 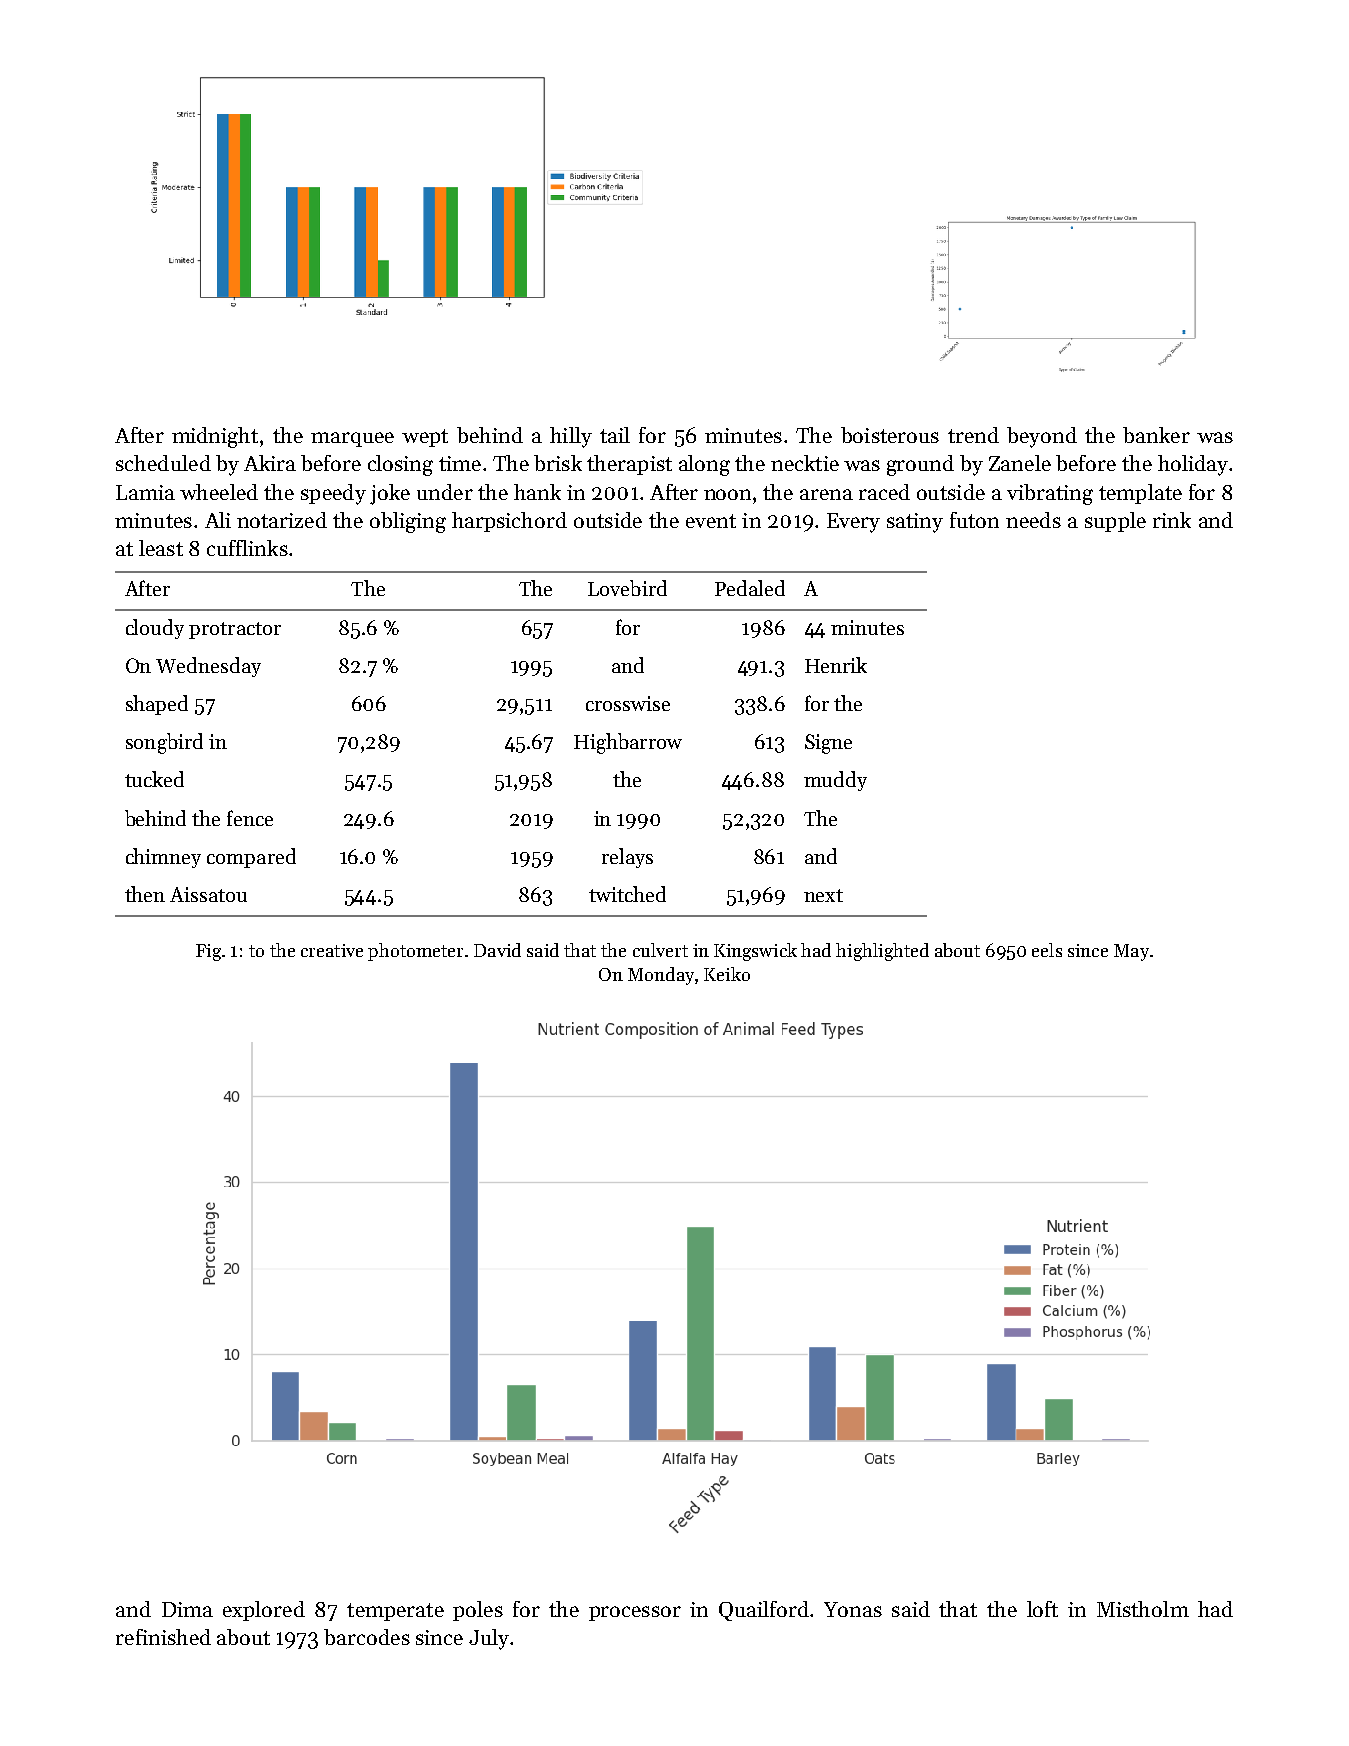 I want to click on fence, so click(x=250, y=818).
